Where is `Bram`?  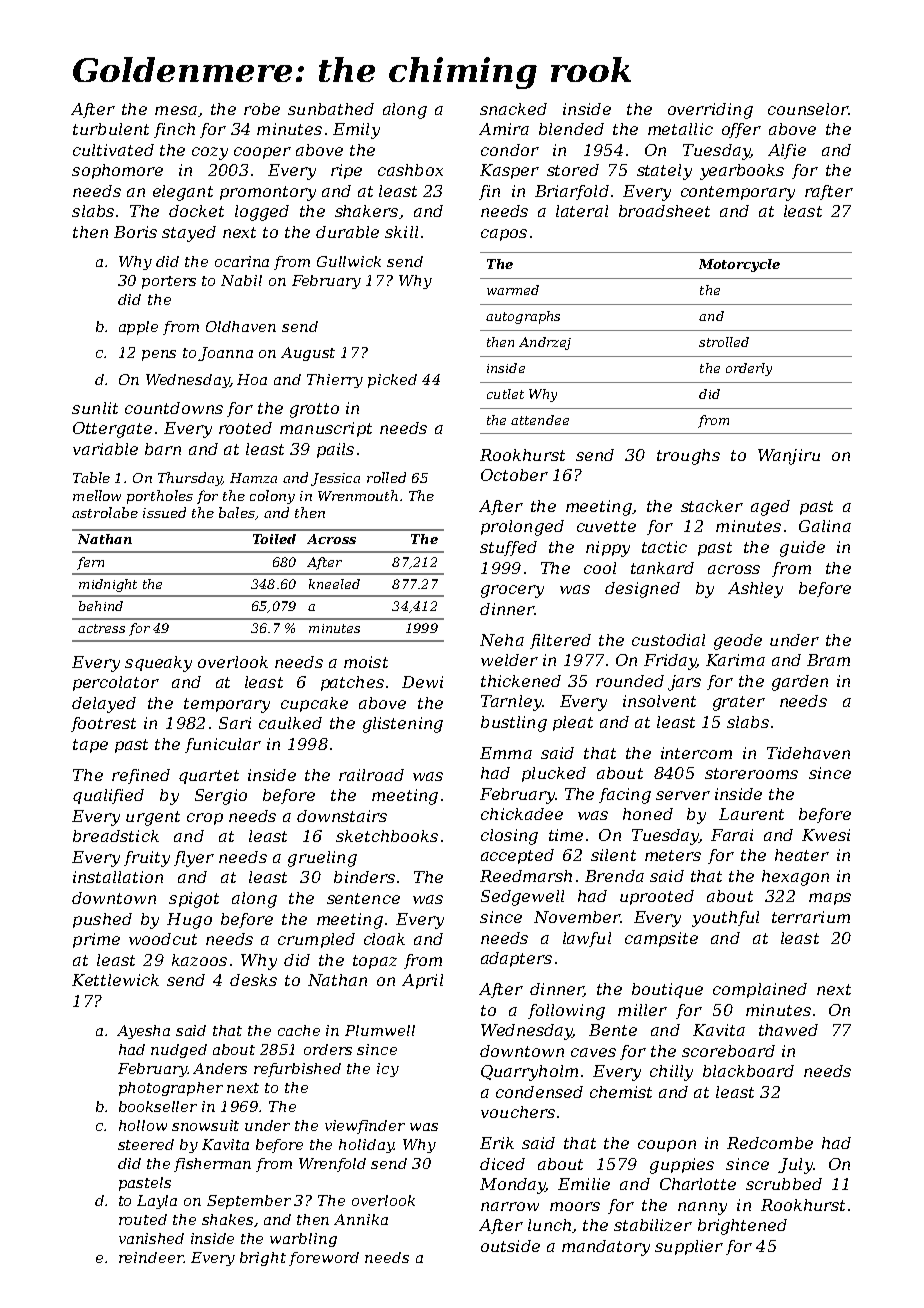
Bram is located at coordinates (828, 660).
